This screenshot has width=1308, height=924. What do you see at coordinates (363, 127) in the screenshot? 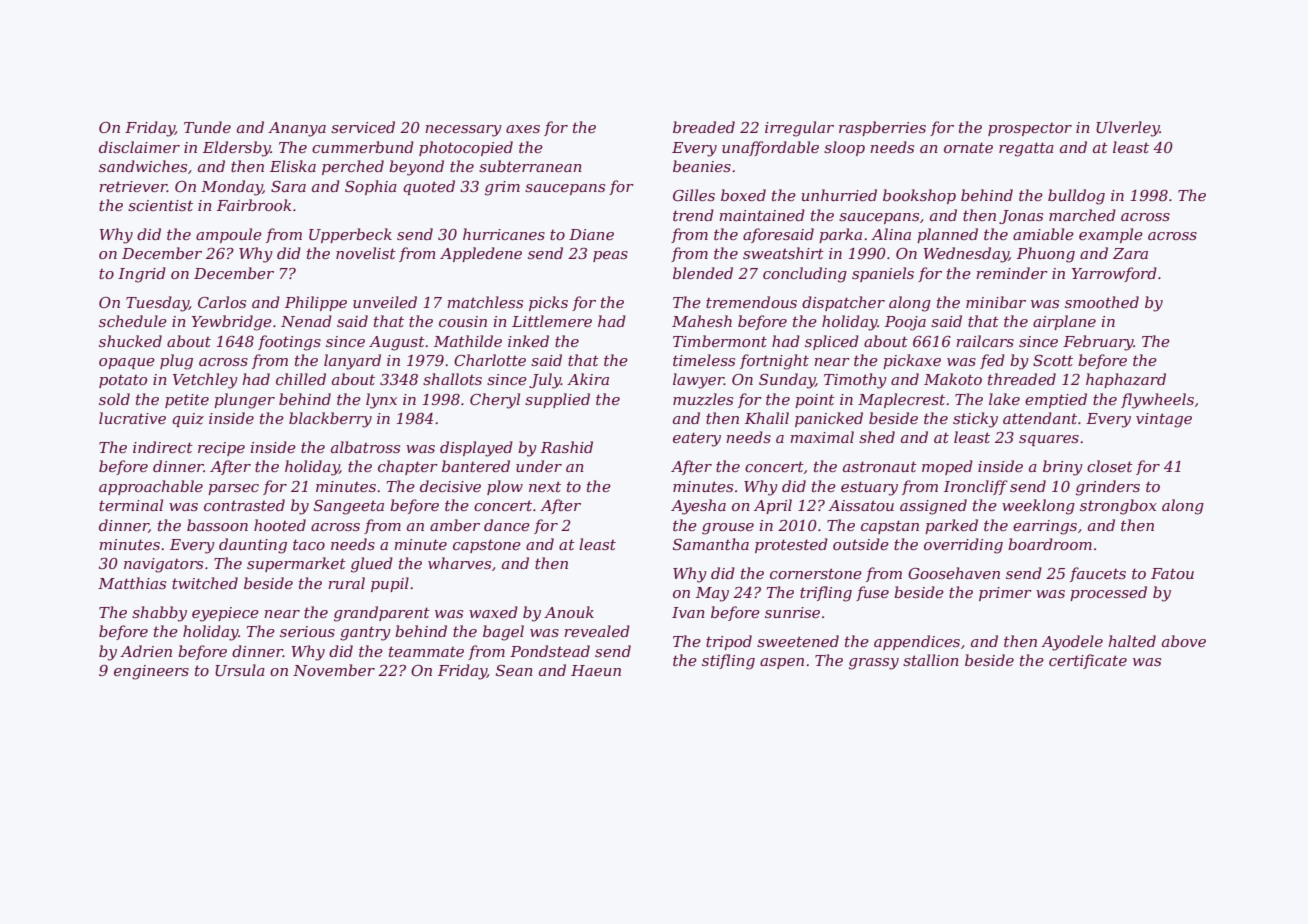
I see `serviced` at bounding box center [363, 127].
